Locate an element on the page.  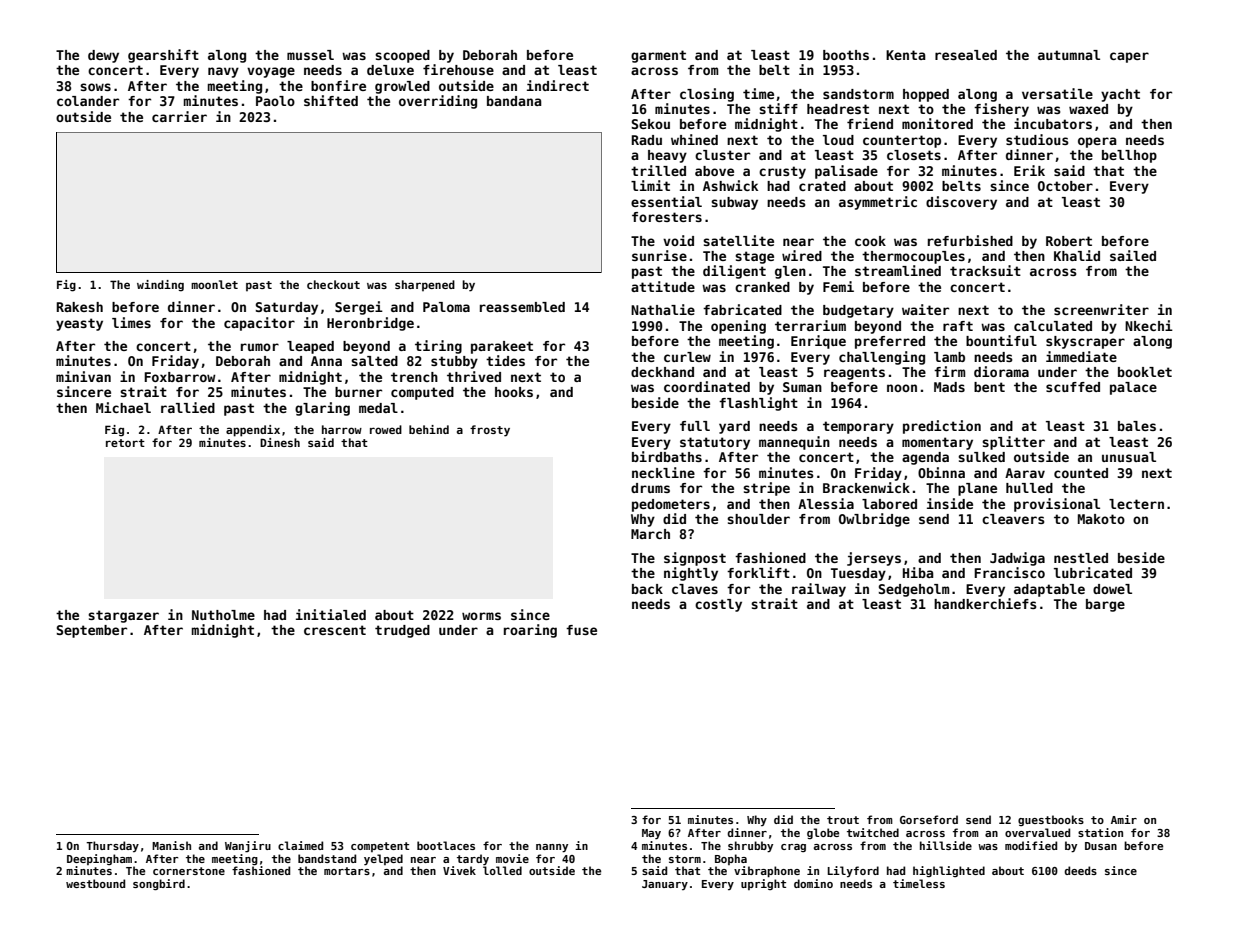
forklift is located at coordinates (758, 572).
